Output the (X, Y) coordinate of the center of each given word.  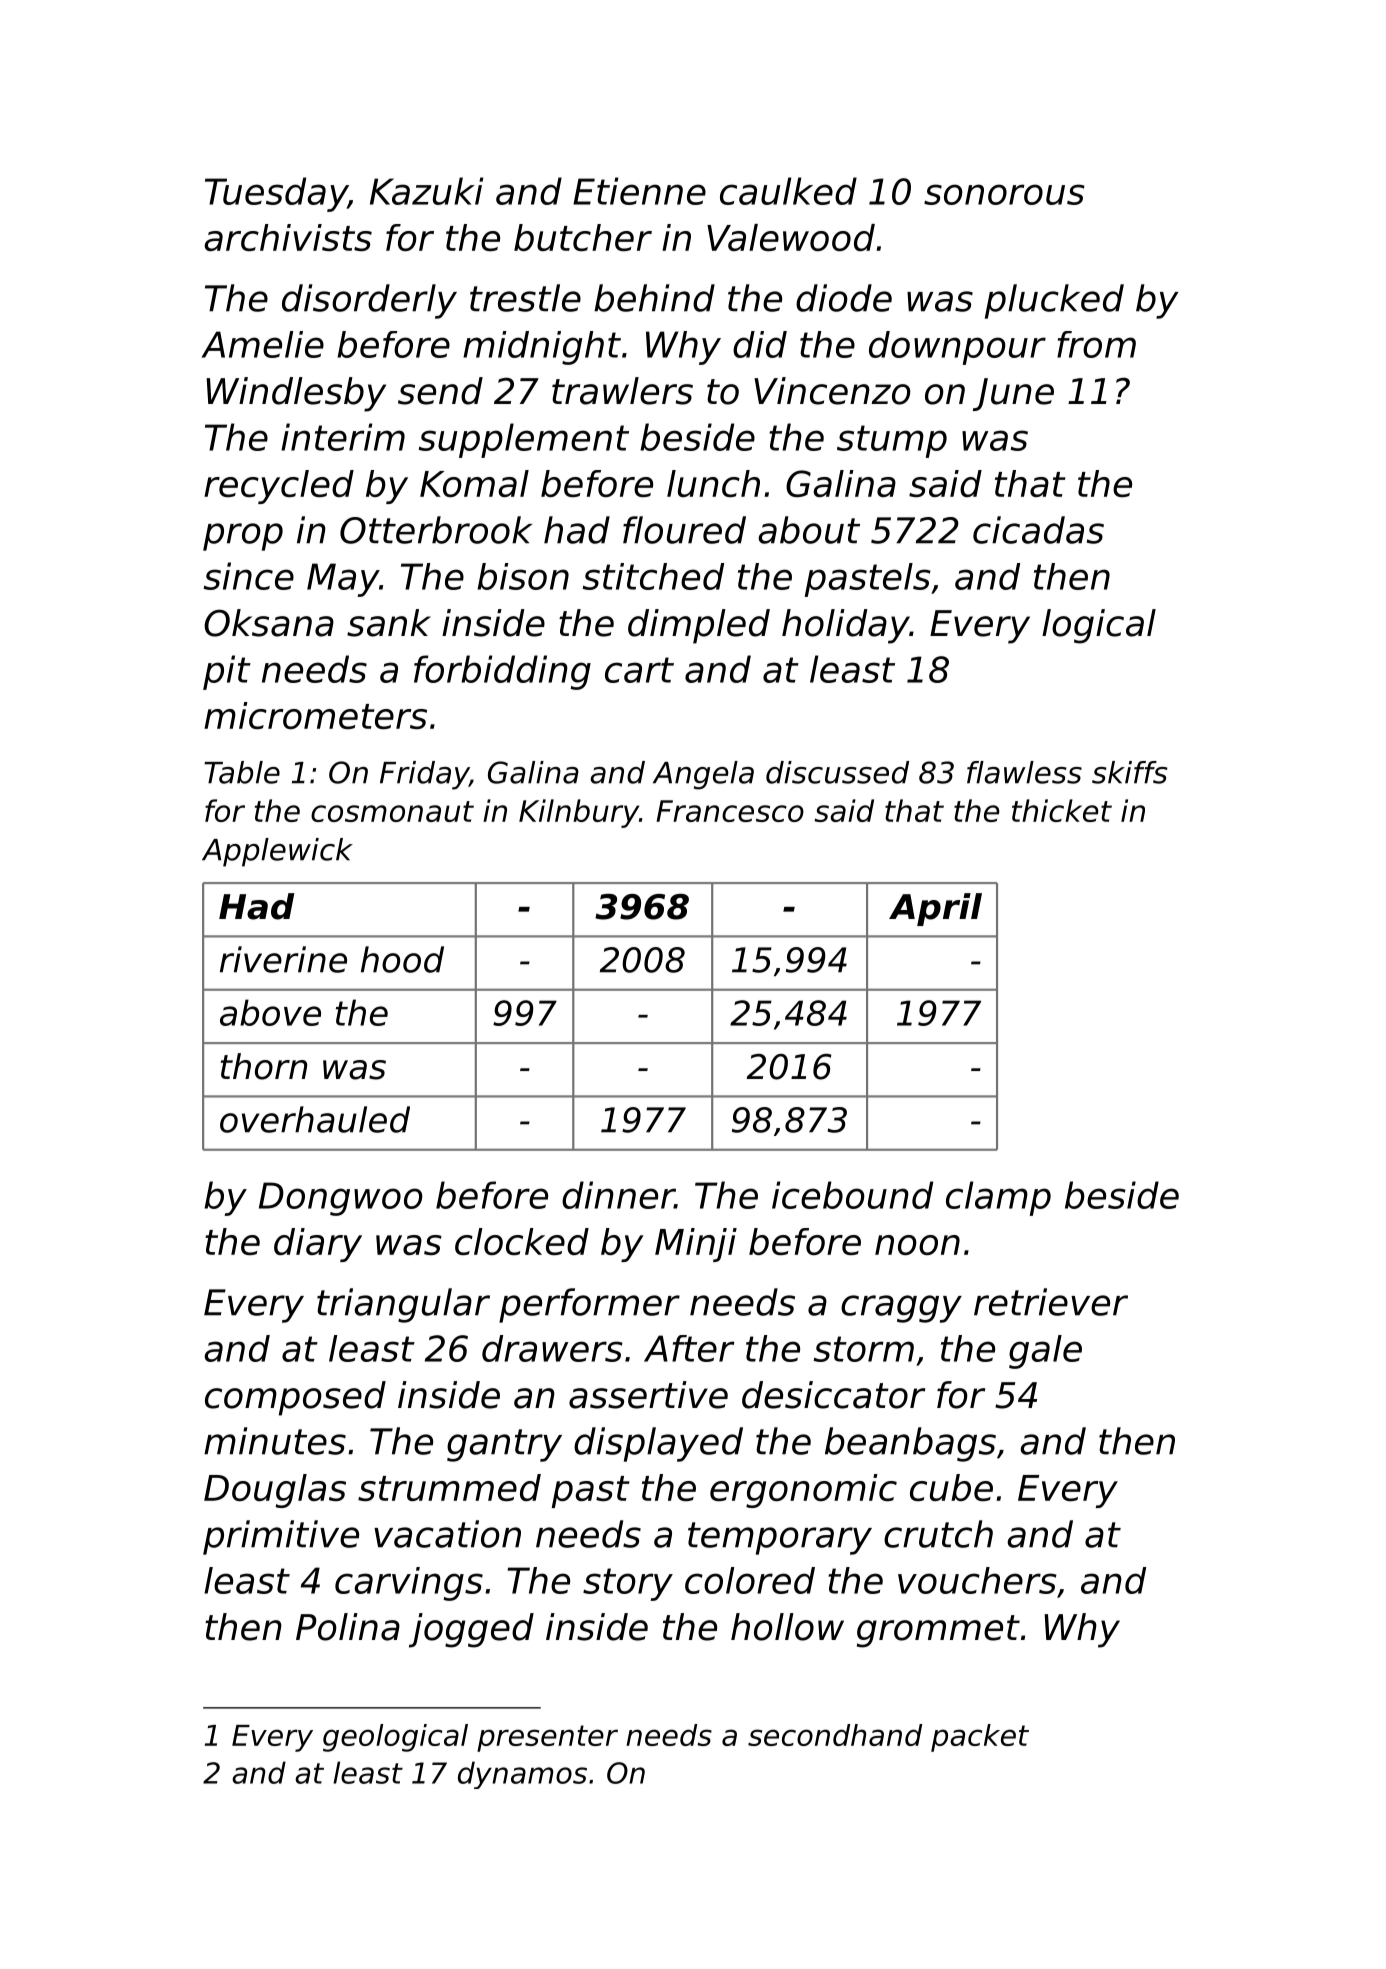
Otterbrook (436, 530)
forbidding (502, 672)
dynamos (522, 1775)
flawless (1024, 772)
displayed (658, 1444)
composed (295, 1398)
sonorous (1004, 194)
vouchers (977, 1580)
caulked (788, 191)
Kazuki (426, 191)
